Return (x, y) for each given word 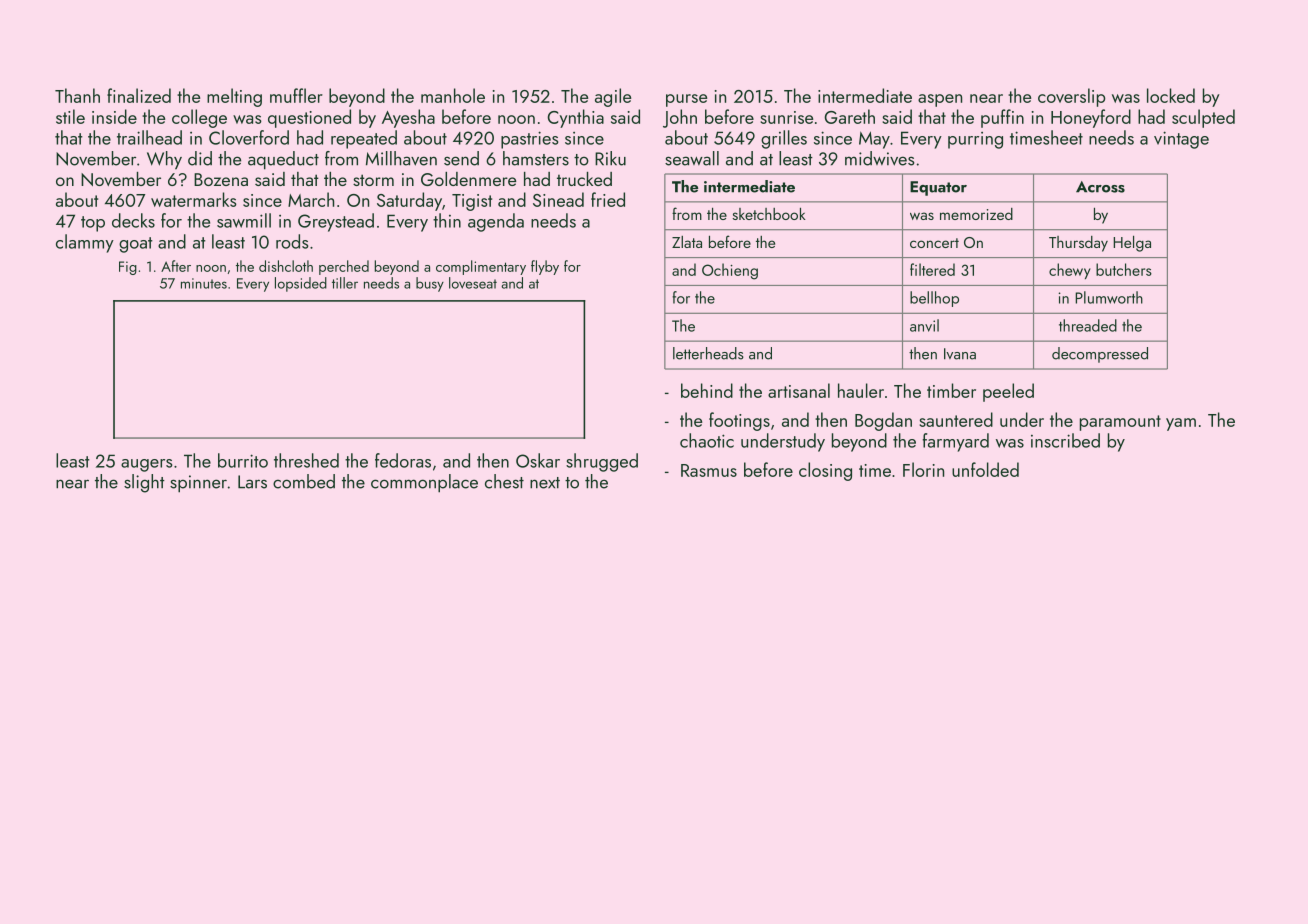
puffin (1002, 118)
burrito (243, 460)
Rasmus (709, 470)
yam (1181, 424)
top (93, 224)
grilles (784, 139)
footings (739, 421)
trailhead (149, 137)
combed (304, 481)
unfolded (985, 469)
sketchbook (769, 214)
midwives (880, 158)
